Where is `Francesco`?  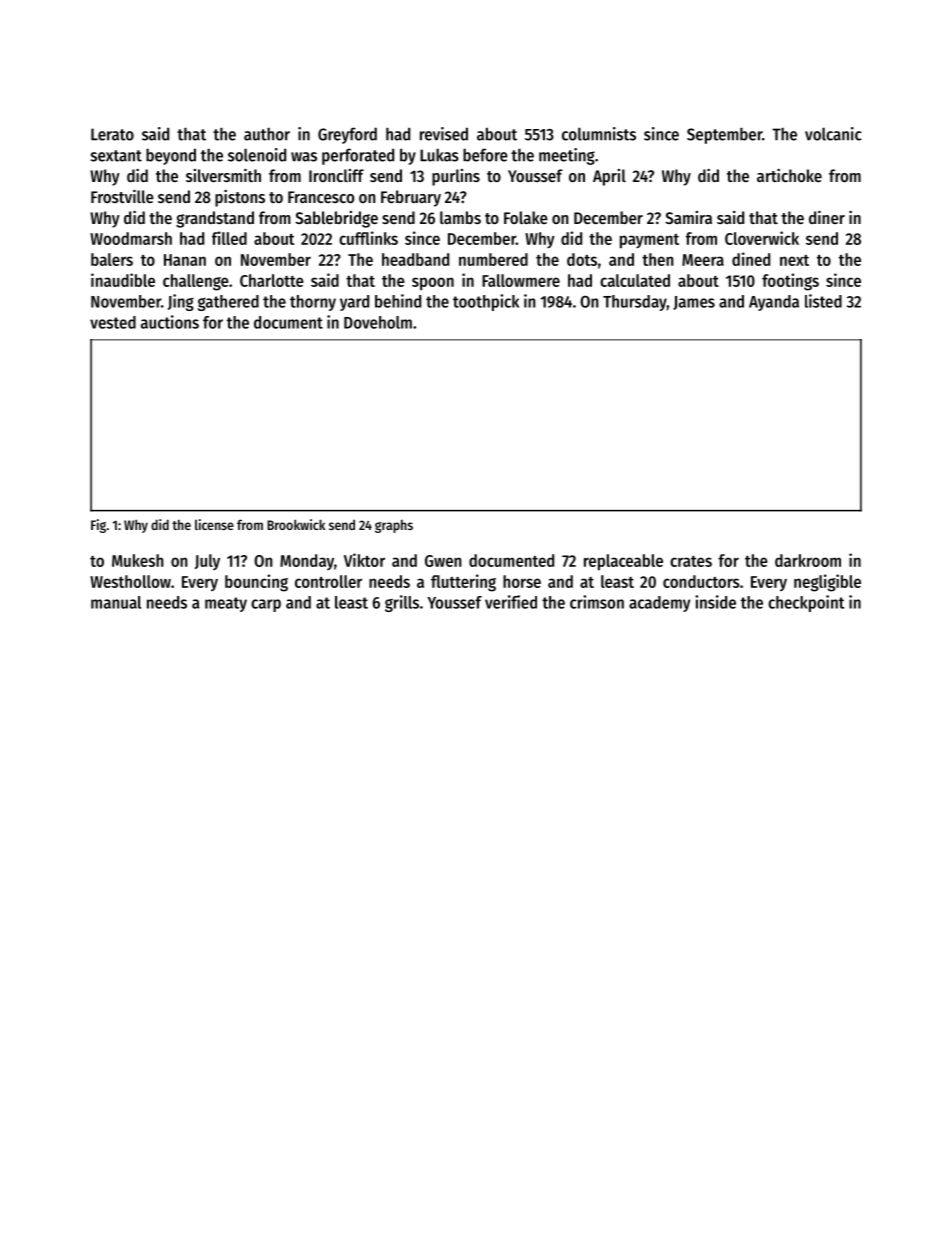
Francesco is located at coordinates (321, 197).
